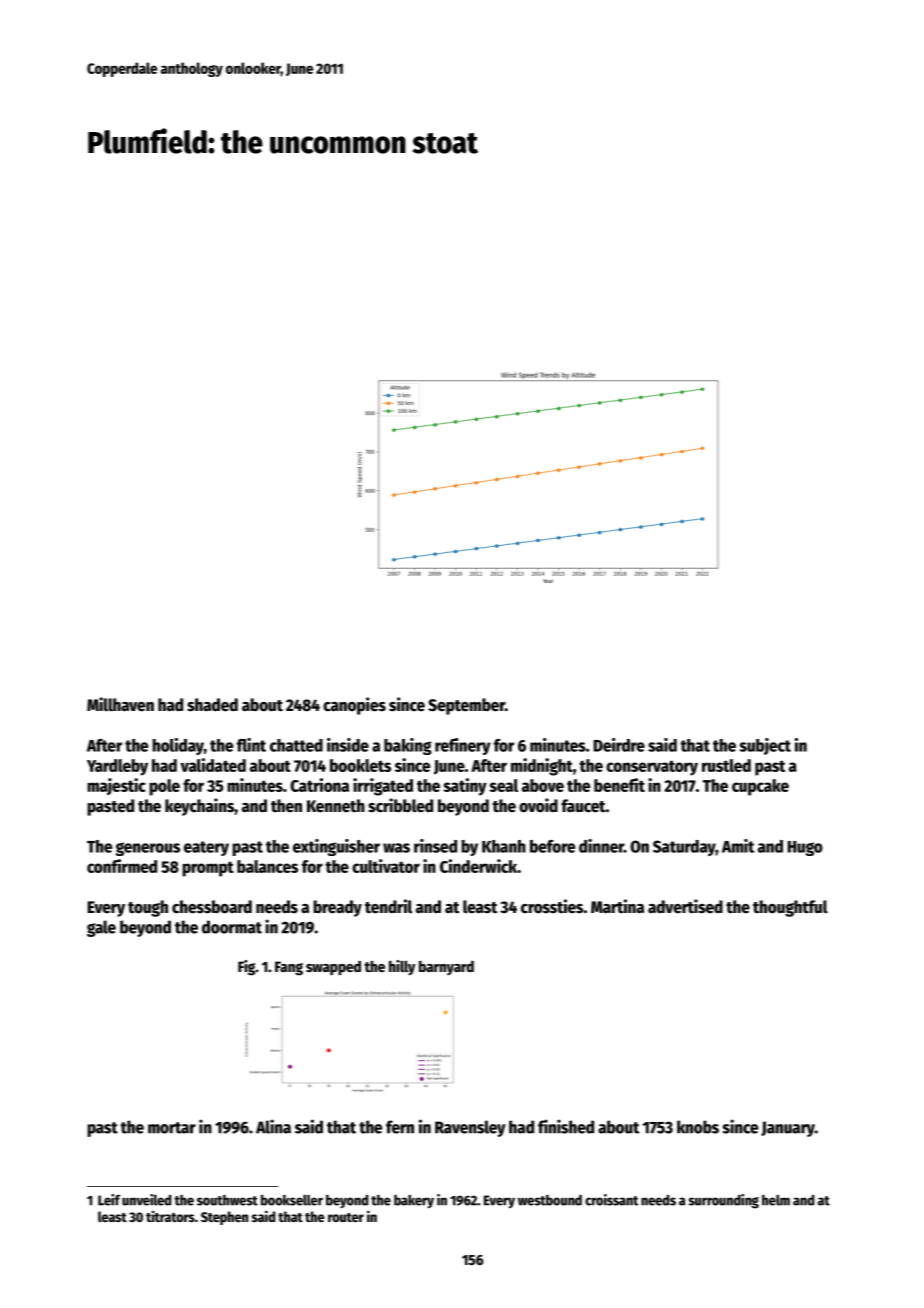  What do you see at coordinates (360, 765) in the screenshot?
I see `booklets` at bounding box center [360, 765].
